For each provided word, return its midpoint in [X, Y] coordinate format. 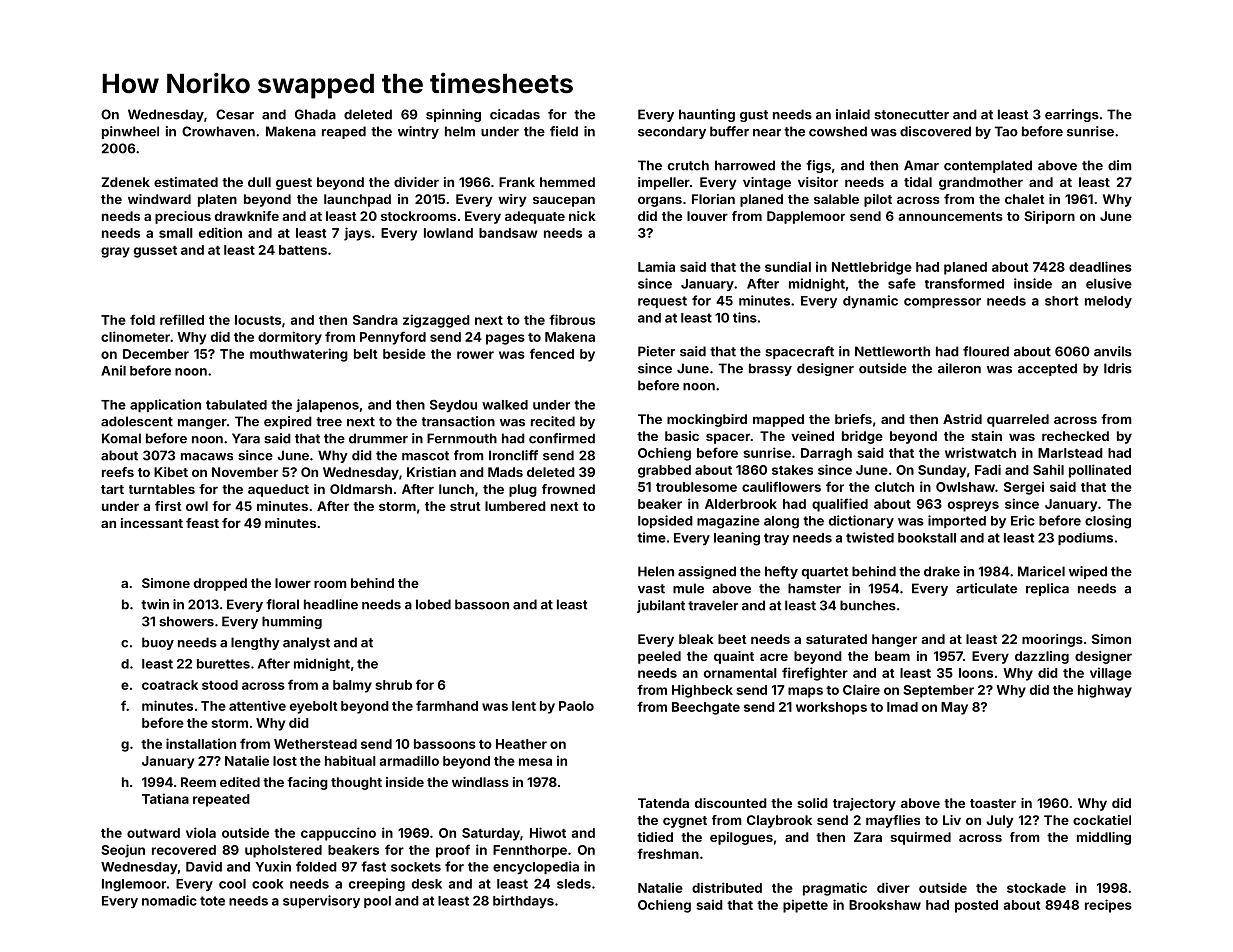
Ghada [315, 114]
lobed [433, 604]
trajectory [864, 804]
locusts [258, 320]
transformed [964, 283]
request [662, 302]
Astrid [962, 419]
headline [331, 604]
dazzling [1042, 657]
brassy [770, 369]
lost [285, 761]
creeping [377, 885]
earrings [1072, 115]
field [564, 131]
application [165, 405]
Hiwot [548, 832]
